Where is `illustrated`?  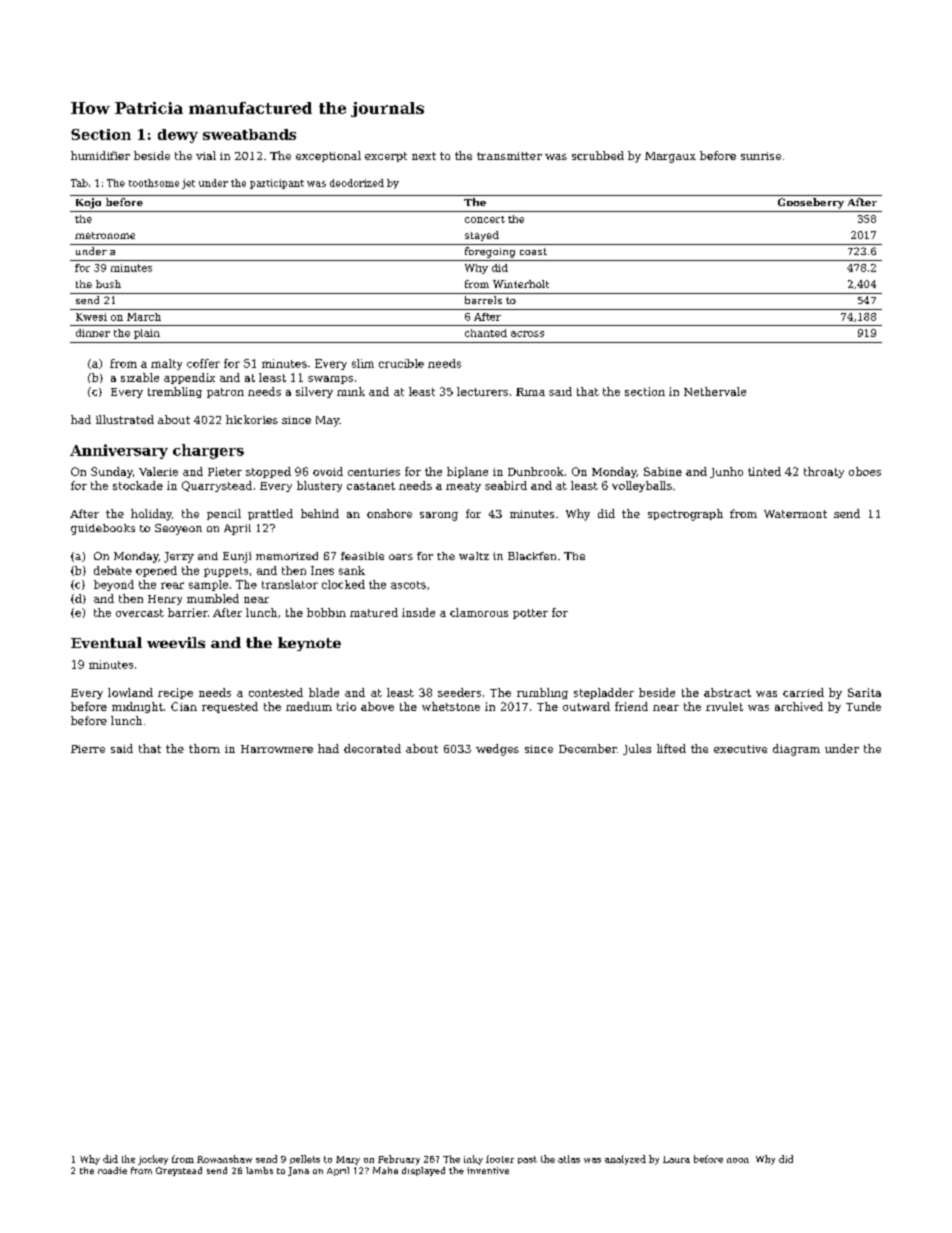 illustrated is located at coordinates (125, 419).
